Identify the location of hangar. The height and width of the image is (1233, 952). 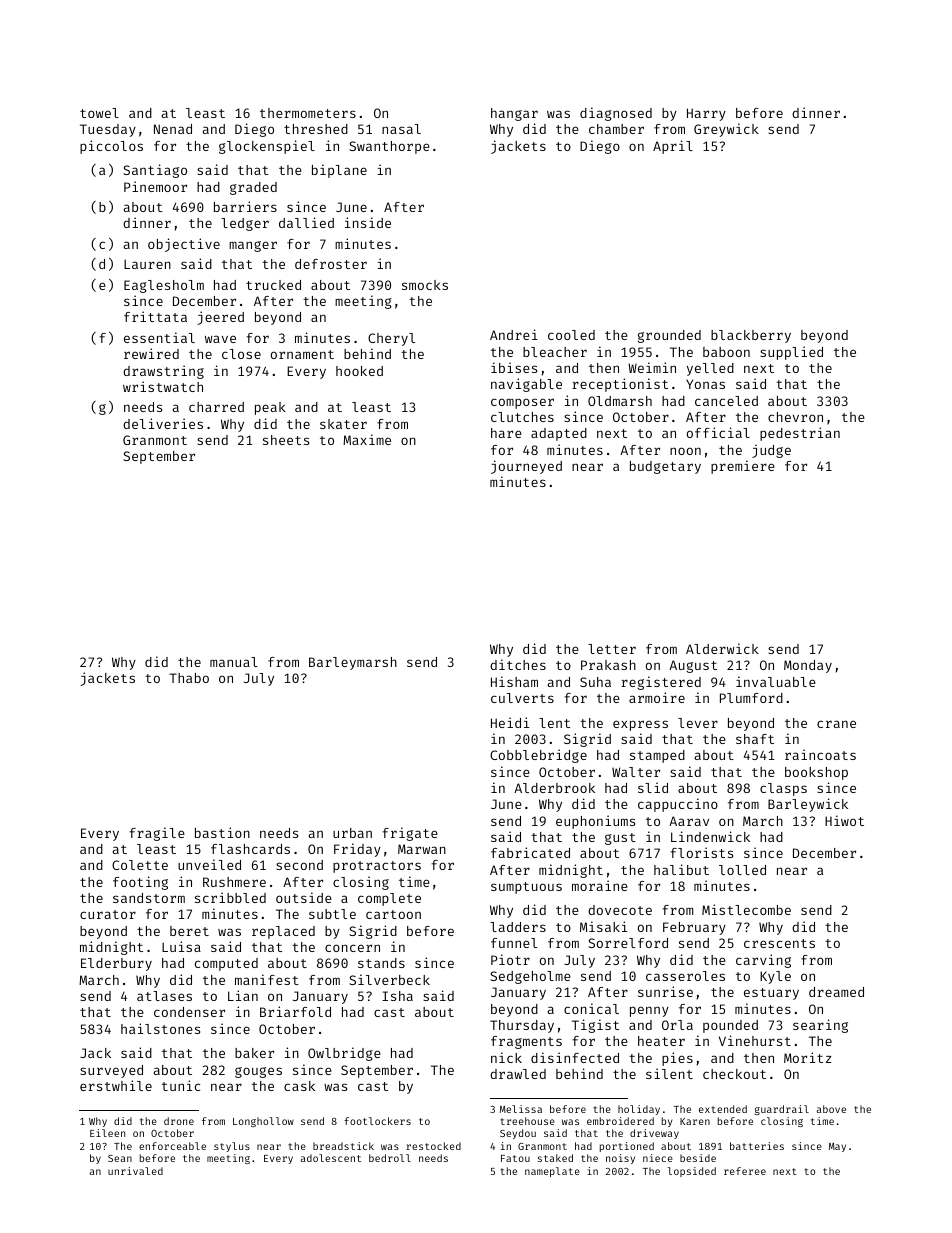
(514, 114).
